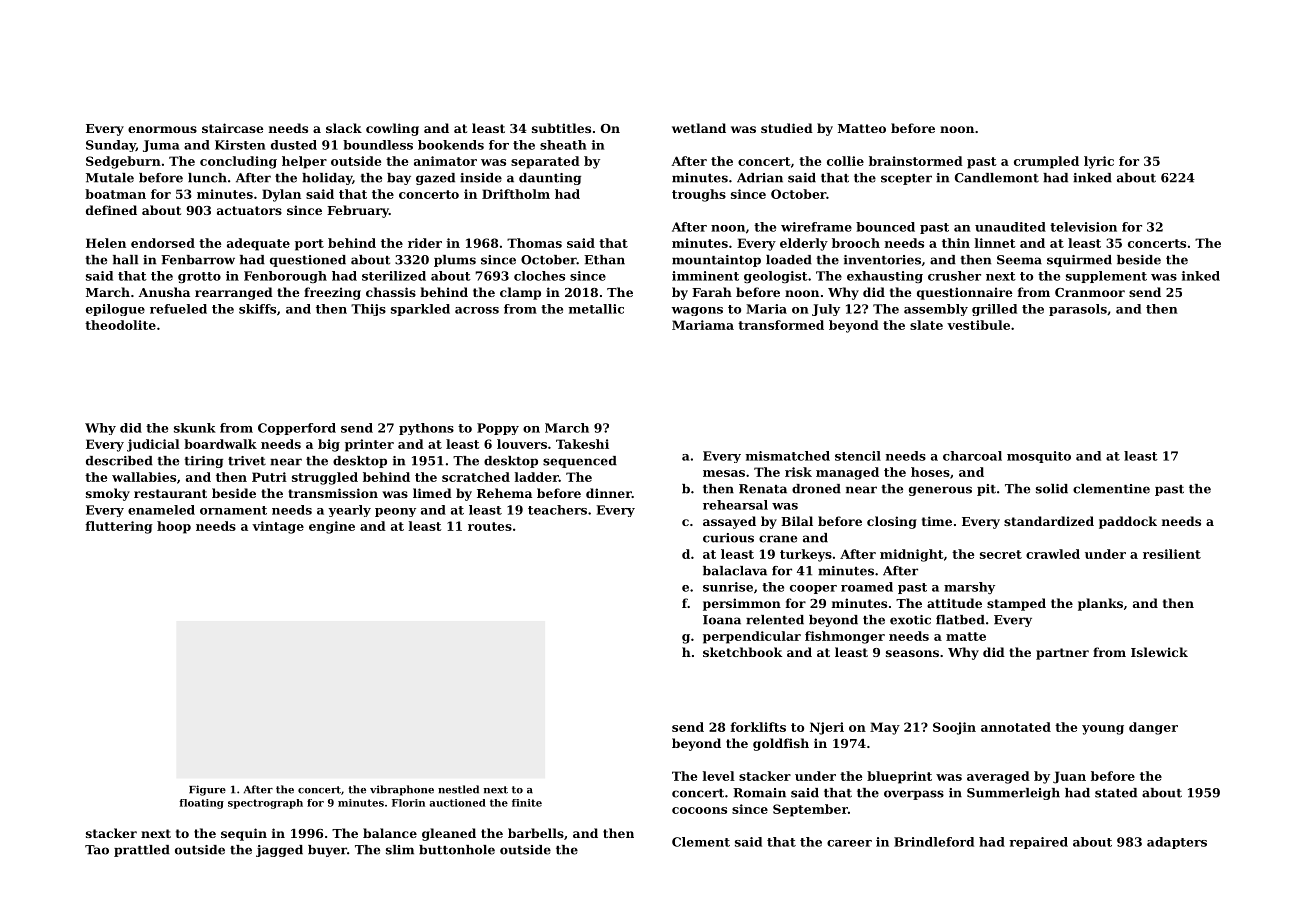  I want to click on scepter, so click(906, 179).
